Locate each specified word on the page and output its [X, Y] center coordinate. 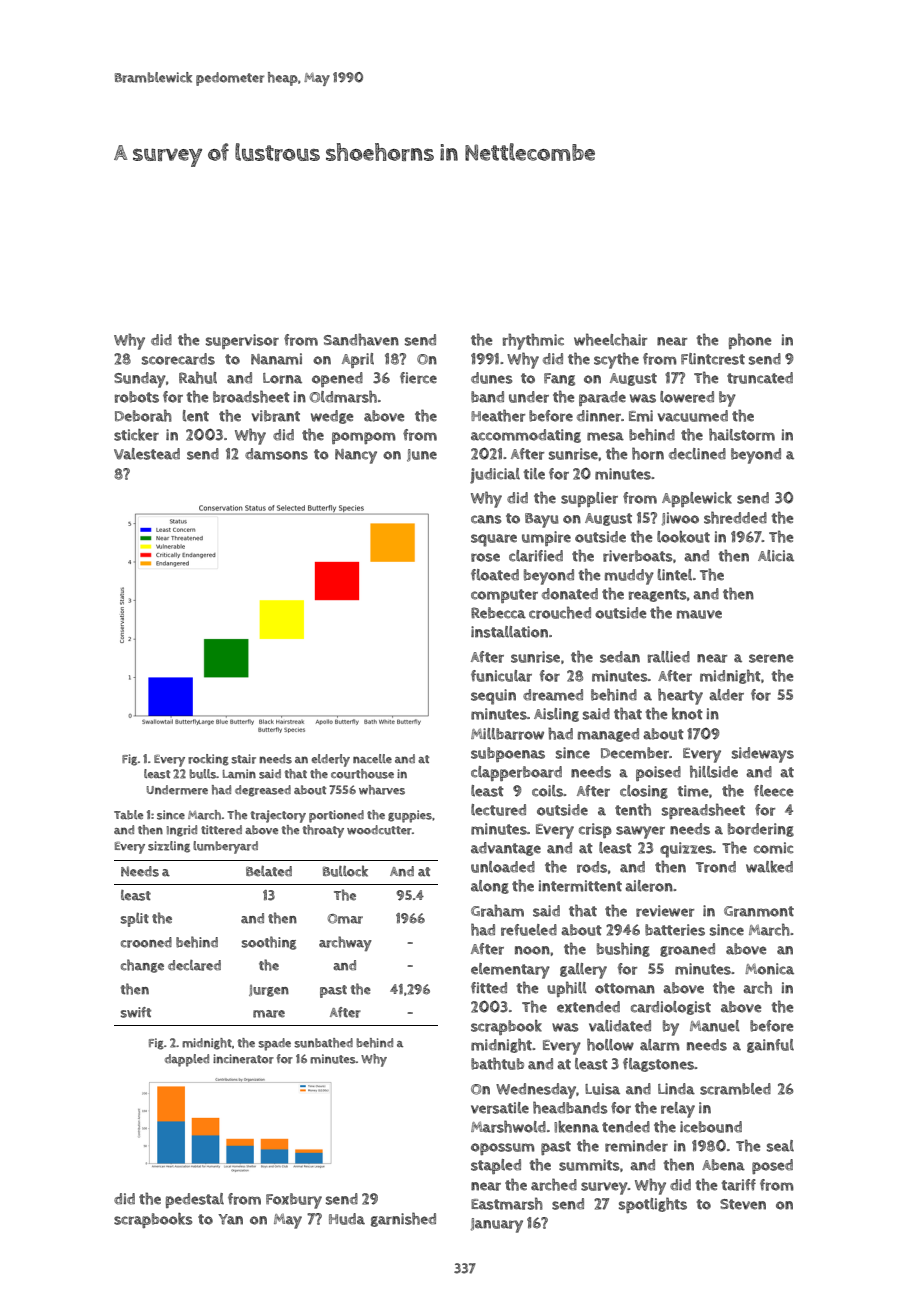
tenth [633, 809]
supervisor [242, 341]
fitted [489, 988]
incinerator [243, 1059]
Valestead [147, 454]
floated [495, 575]
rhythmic [533, 341]
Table [128, 815]
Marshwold [508, 1126]
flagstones [658, 1065]
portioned [336, 816]
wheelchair [610, 339]
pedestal [195, 1200]
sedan [620, 657]
